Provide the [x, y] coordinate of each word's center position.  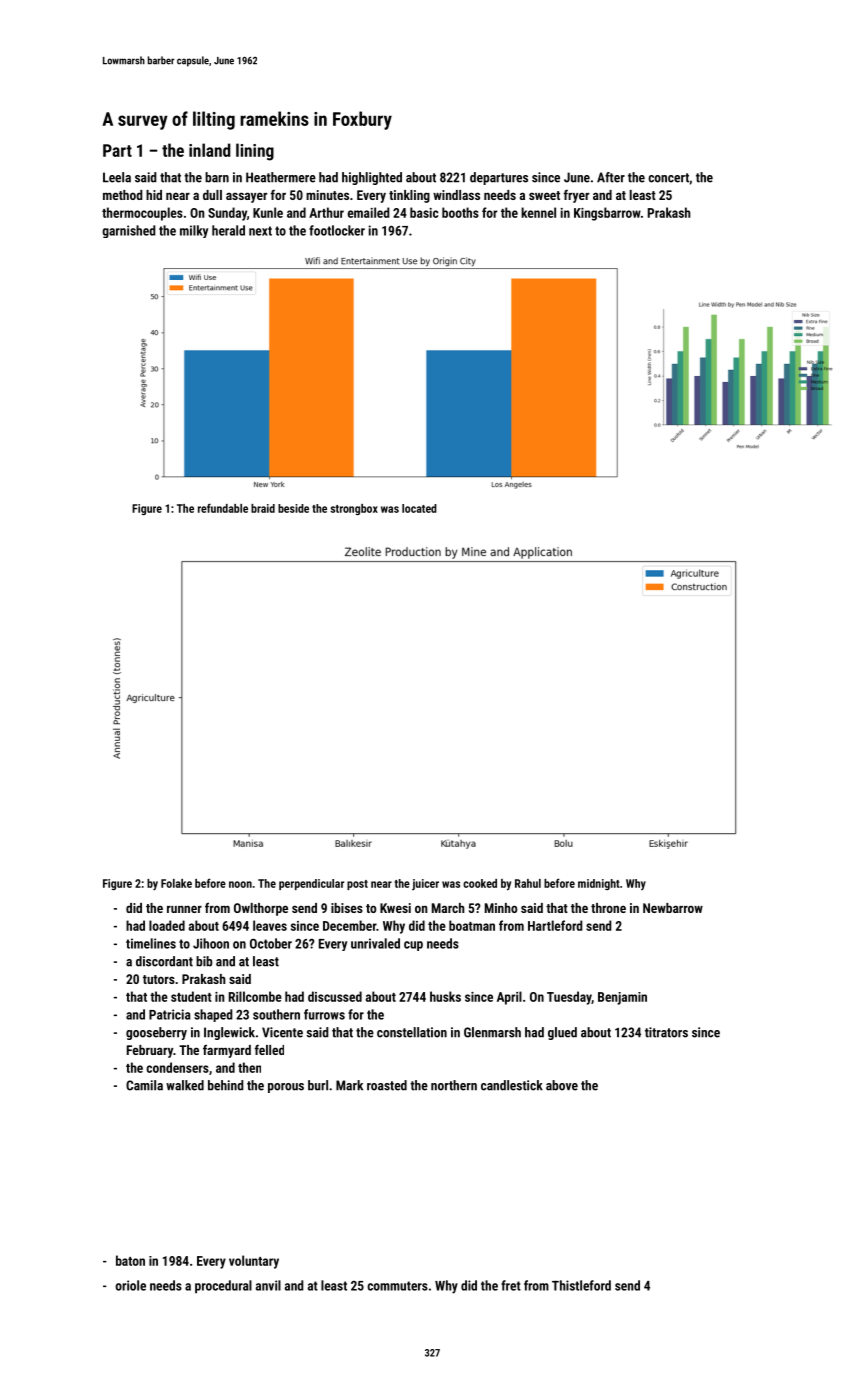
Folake [176, 883]
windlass [456, 195]
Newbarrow [673, 908]
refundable [223, 508]
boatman [472, 925]
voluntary [254, 1262]
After [611, 177]
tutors [159, 979]
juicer [425, 884]
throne [608, 908]
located [419, 508]
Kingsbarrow [607, 214]
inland [210, 150]
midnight [599, 884]
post [357, 885]
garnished [129, 231]
